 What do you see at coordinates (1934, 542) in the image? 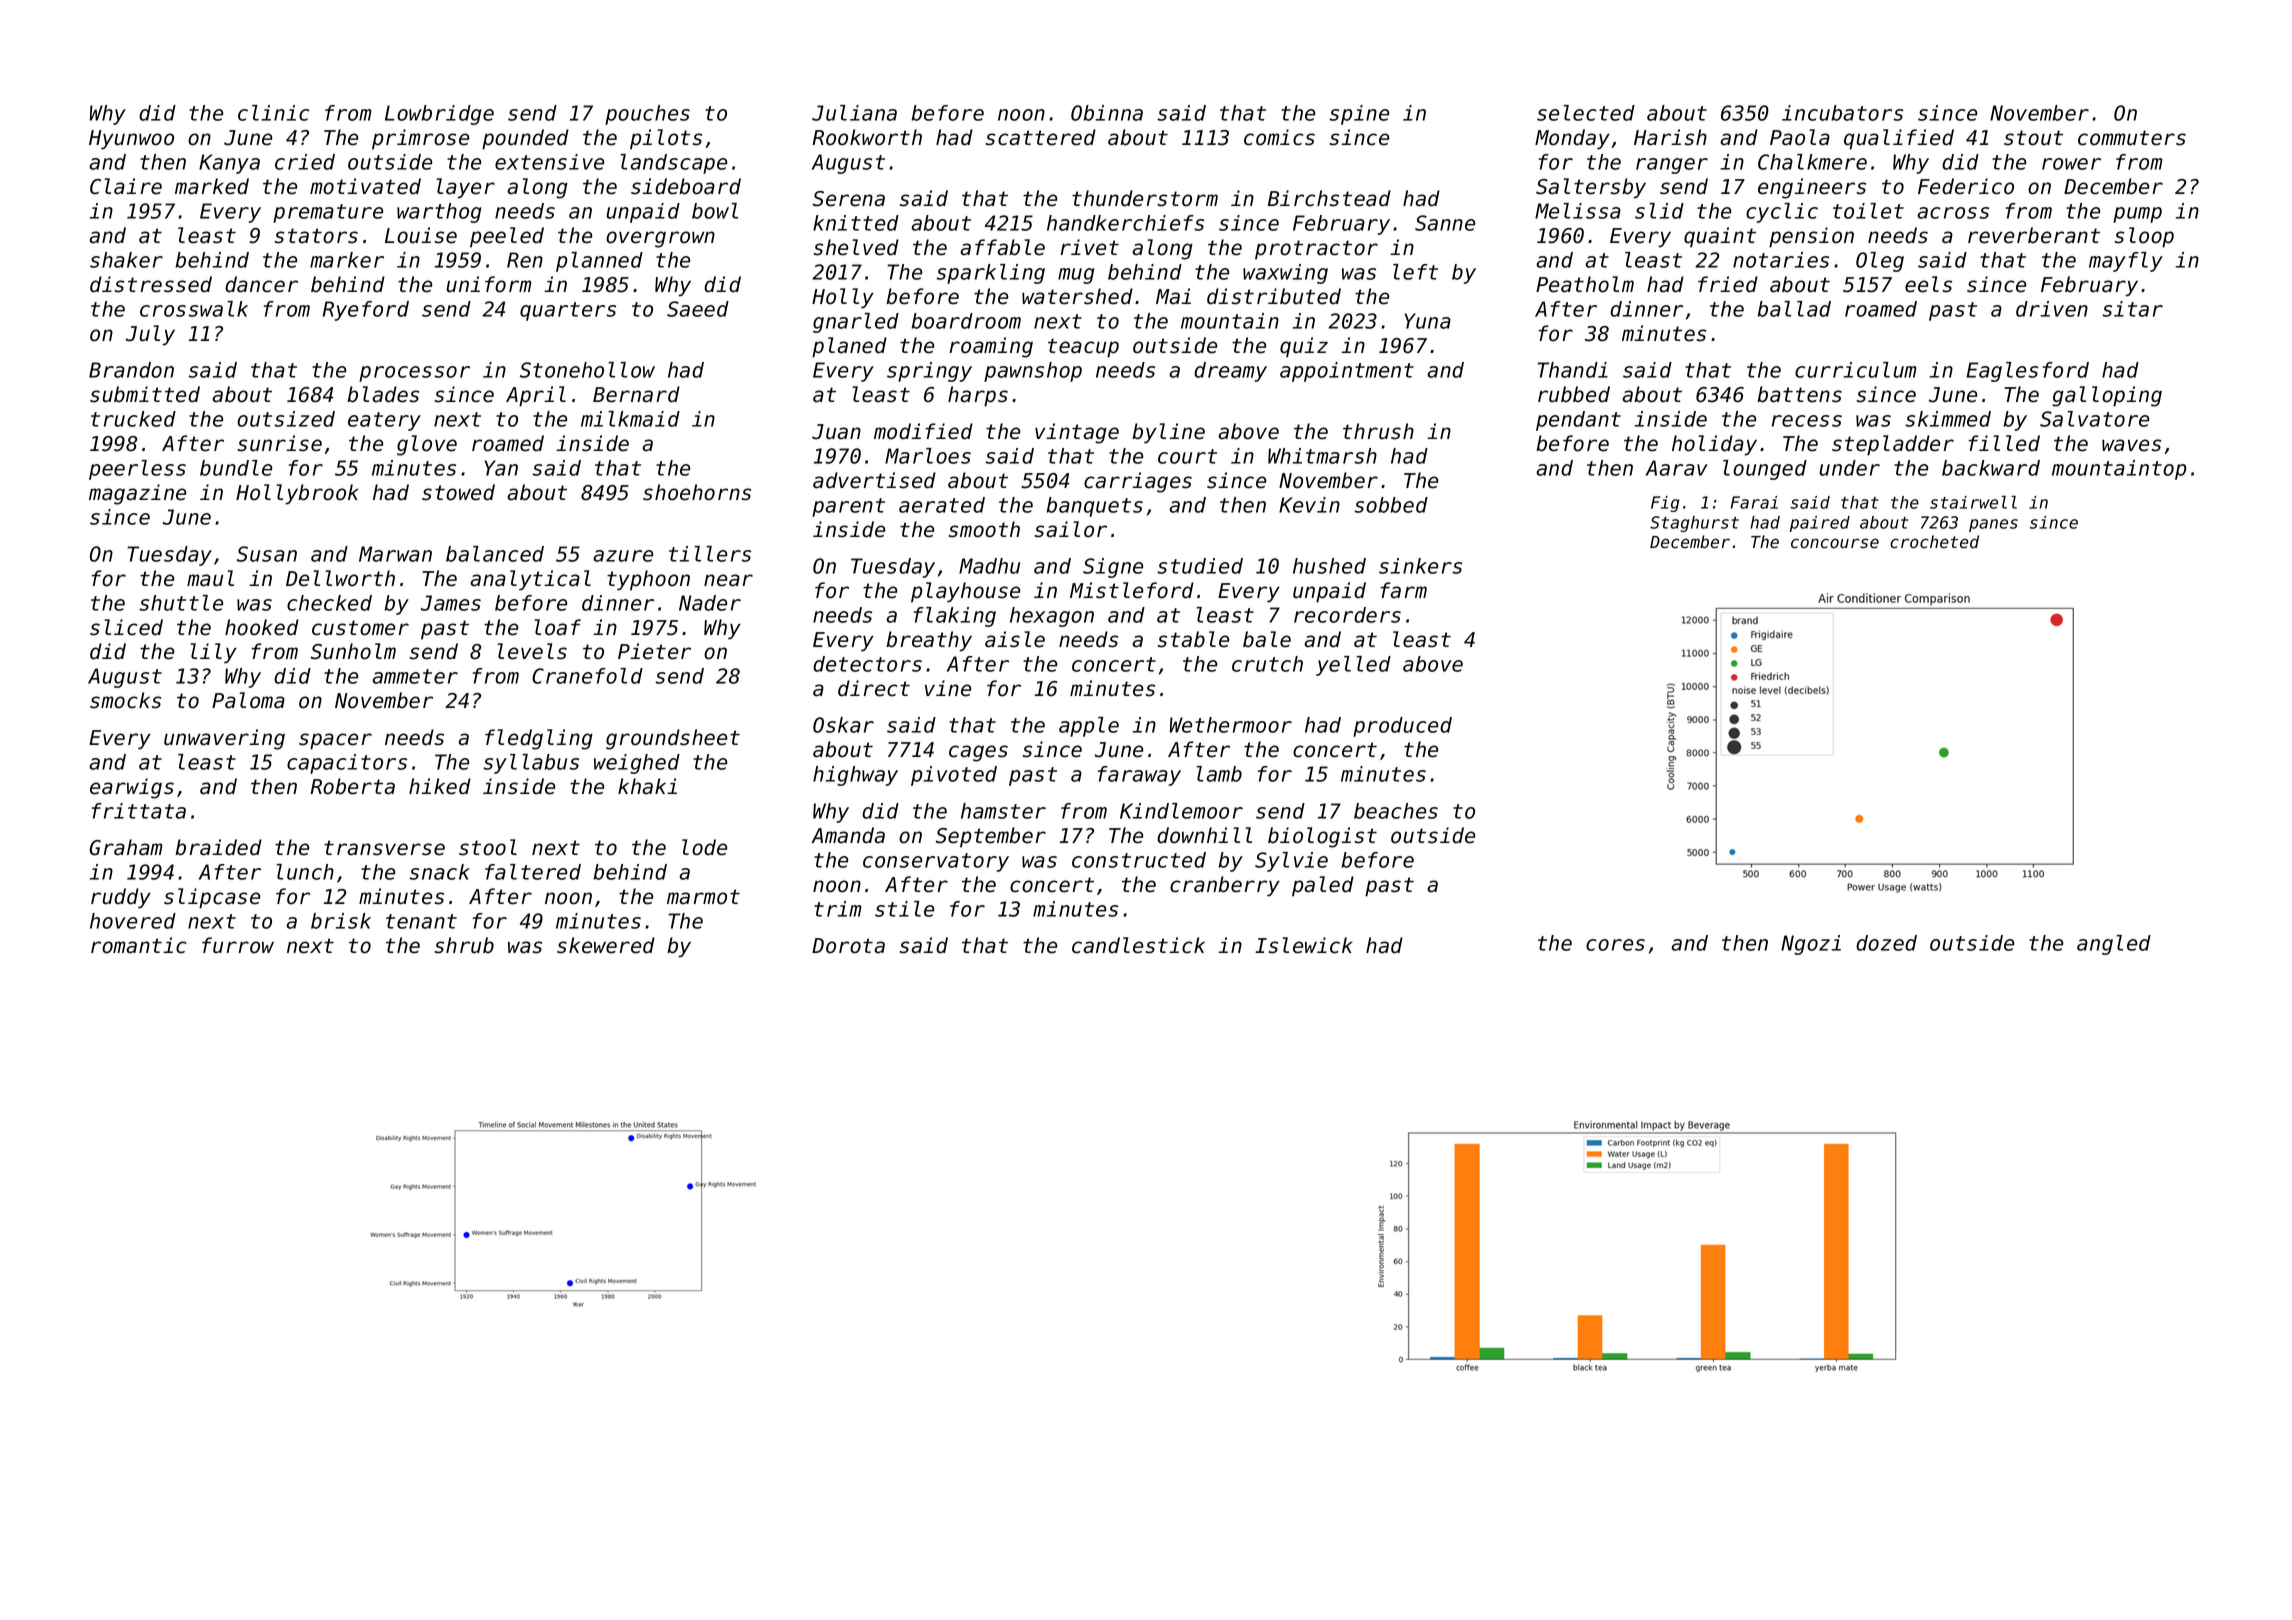
I see `crocheted` at bounding box center [1934, 542].
